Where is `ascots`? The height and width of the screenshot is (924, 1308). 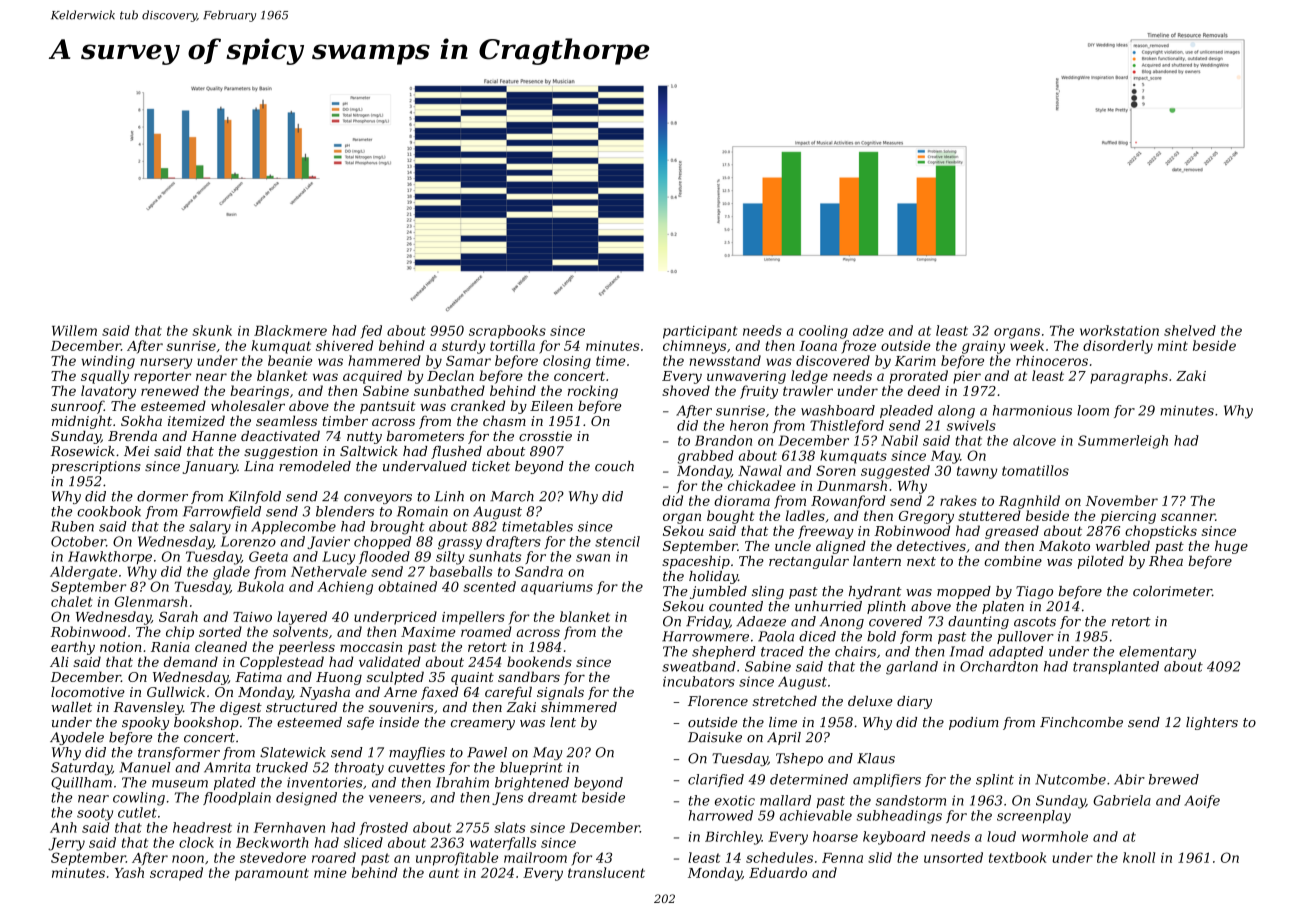
ascots is located at coordinates (1035, 622).
